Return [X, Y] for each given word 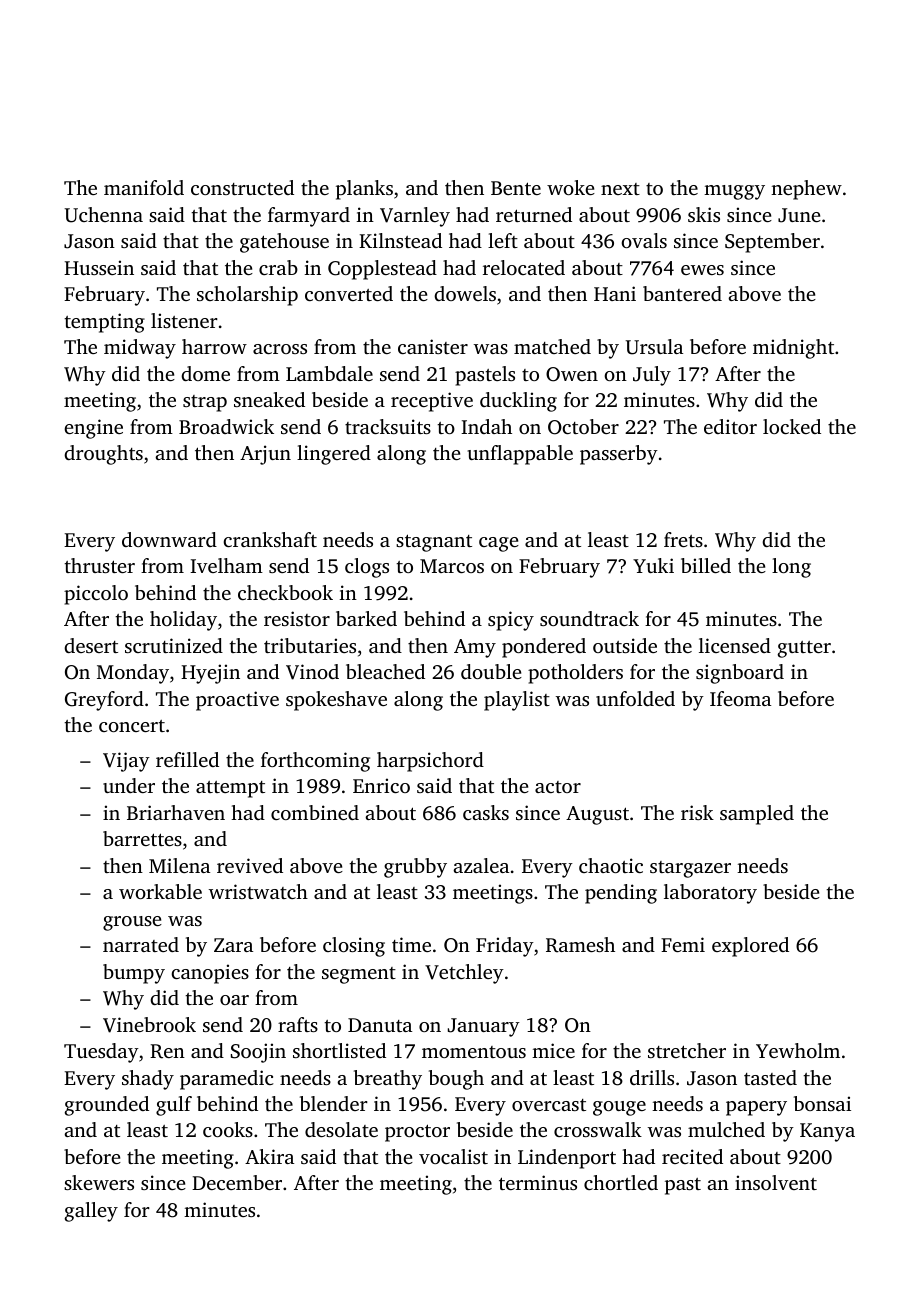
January [484, 1027]
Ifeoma [740, 698]
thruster [99, 565]
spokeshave [336, 701]
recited [692, 1156]
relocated [524, 267]
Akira [269, 1156]
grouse [132, 923]
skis [704, 214]
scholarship [247, 296]
